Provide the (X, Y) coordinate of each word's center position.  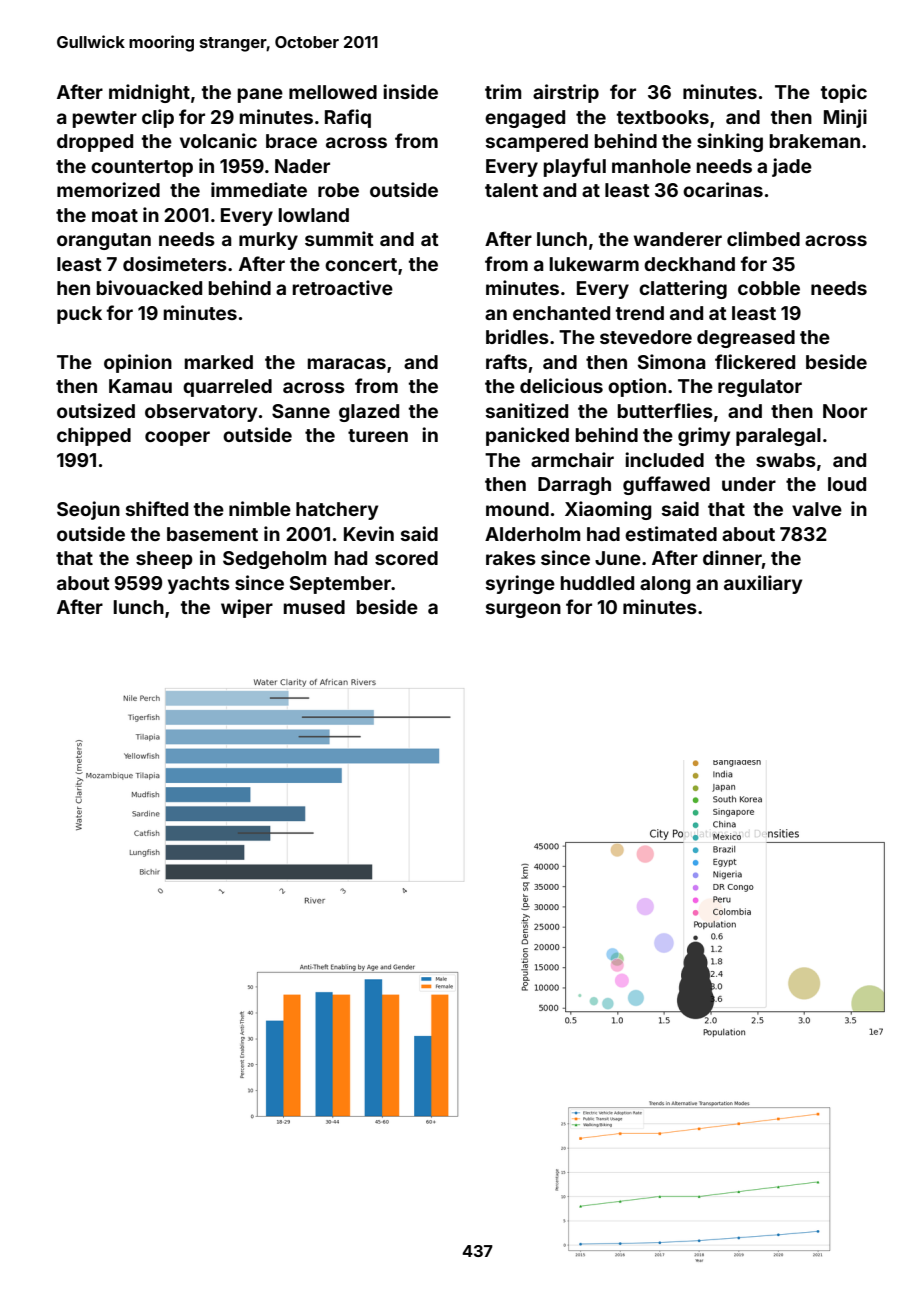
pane (260, 95)
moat (115, 215)
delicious (561, 385)
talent (511, 190)
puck (79, 315)
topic (844, 93)
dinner (732, 557)
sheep (164, 560)
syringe (520, 584)
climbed (763, 238)
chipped (94, 436)
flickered (755, 361)
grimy (704, 436)
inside (410, 91)
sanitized (527, 410)
